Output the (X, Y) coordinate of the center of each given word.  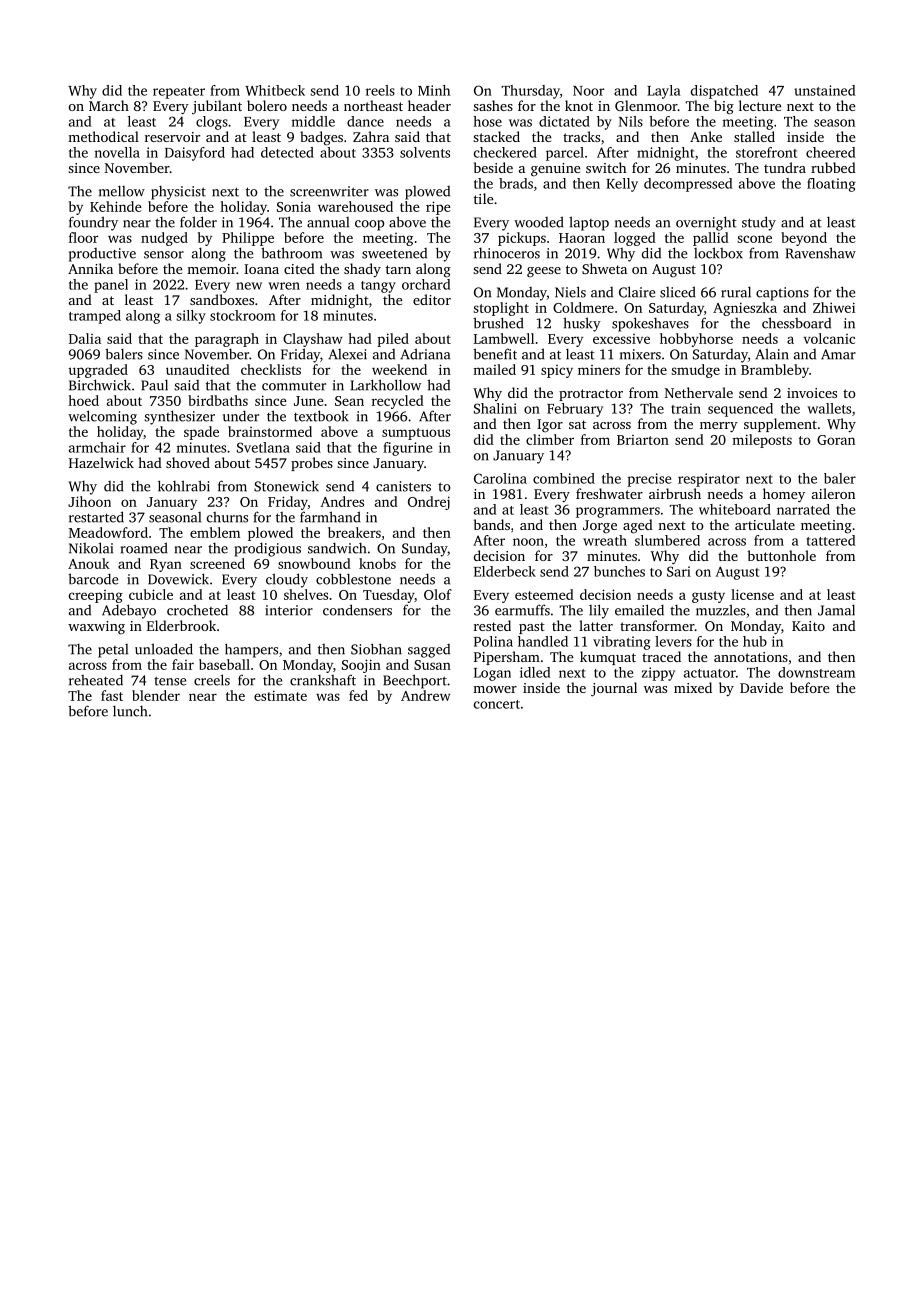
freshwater (609, 493)
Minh (434, 90)
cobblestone (353, 579)
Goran (836, 440)
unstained (824, 90)
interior (289, 610)
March (109, 105)
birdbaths (218, 400)
